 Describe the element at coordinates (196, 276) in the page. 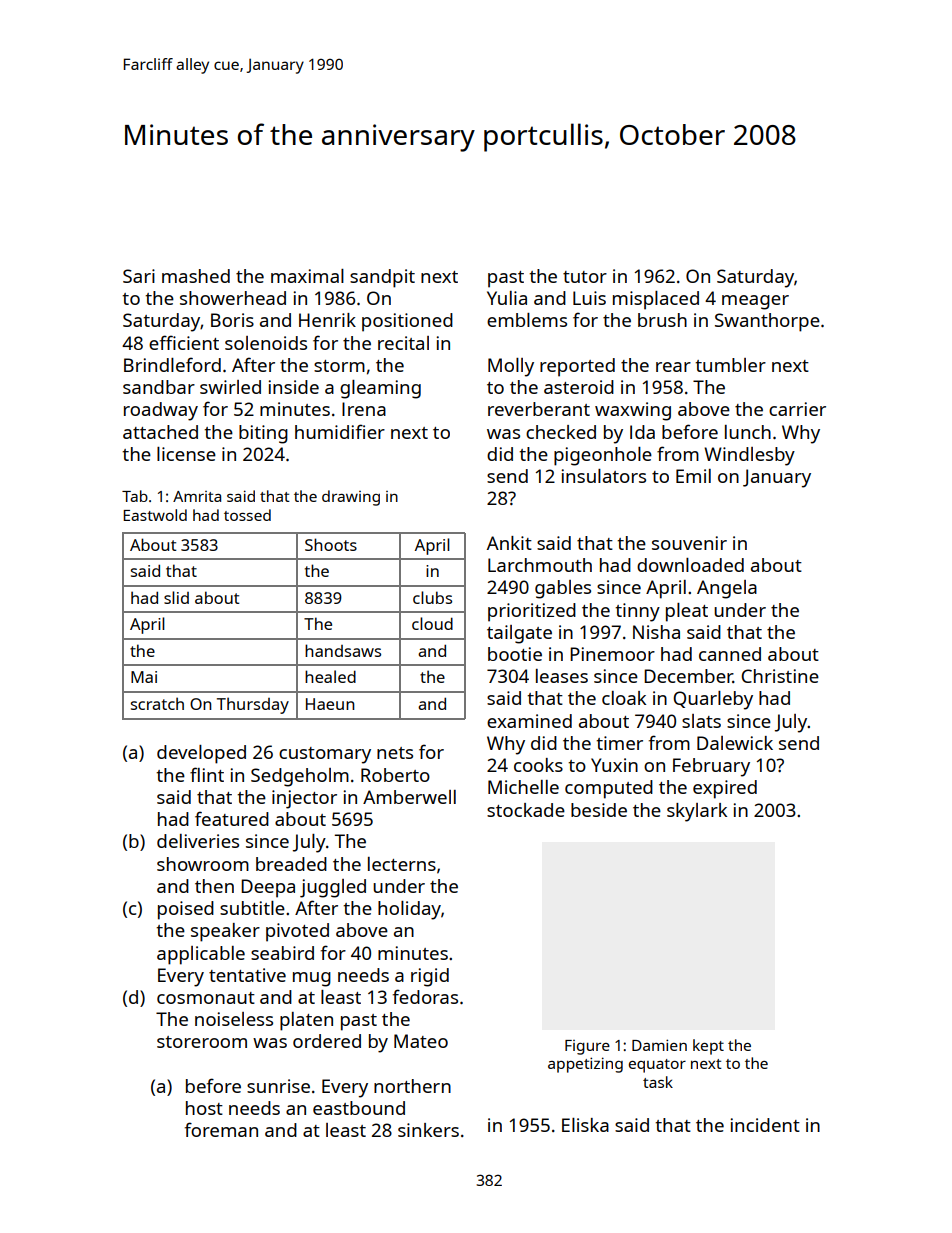

I see `mashed` at that location.
